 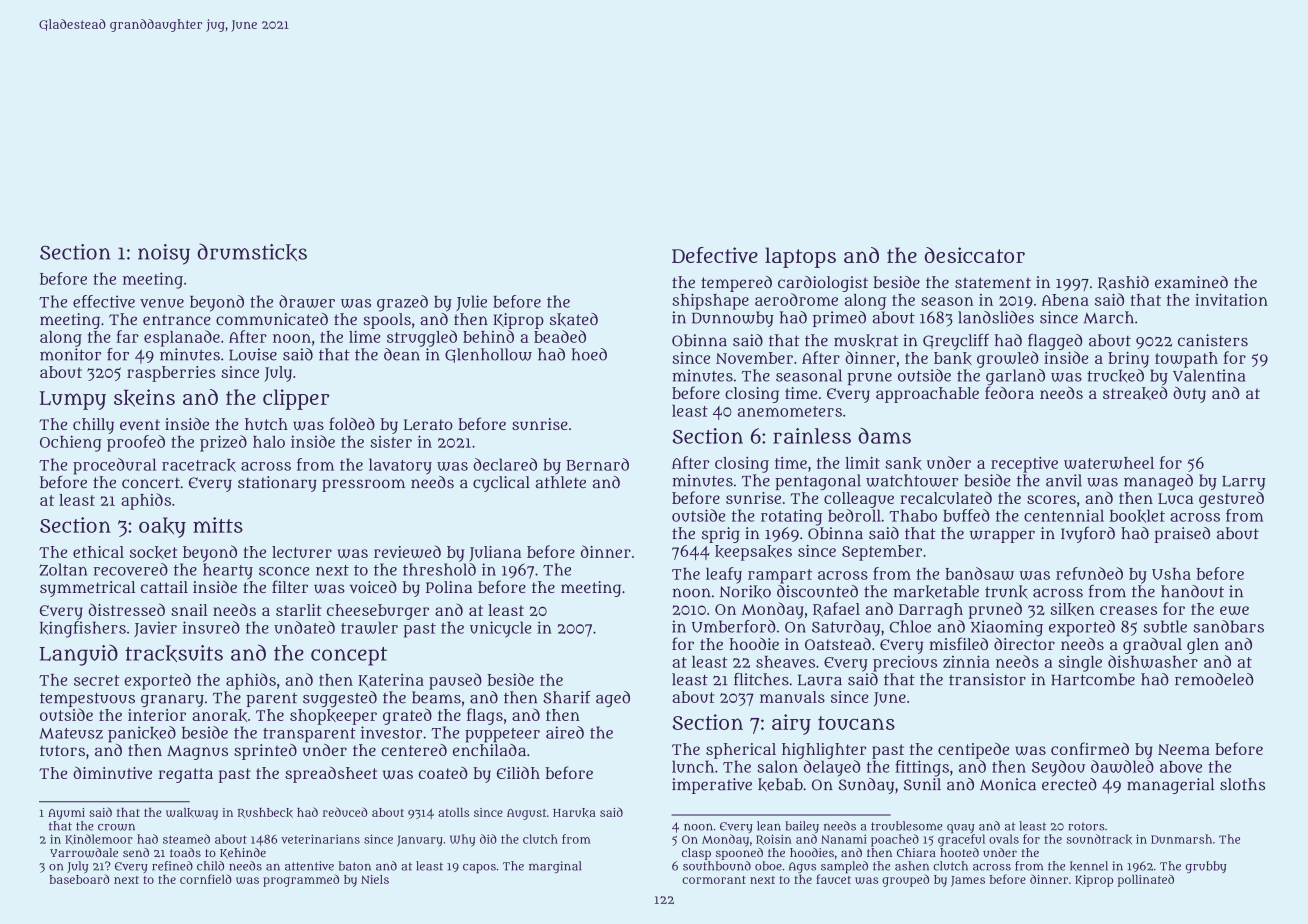 What do you see at coordinates (272, 319) in the screenshot?
I see `communicated` at bounding box center [272, 319].
